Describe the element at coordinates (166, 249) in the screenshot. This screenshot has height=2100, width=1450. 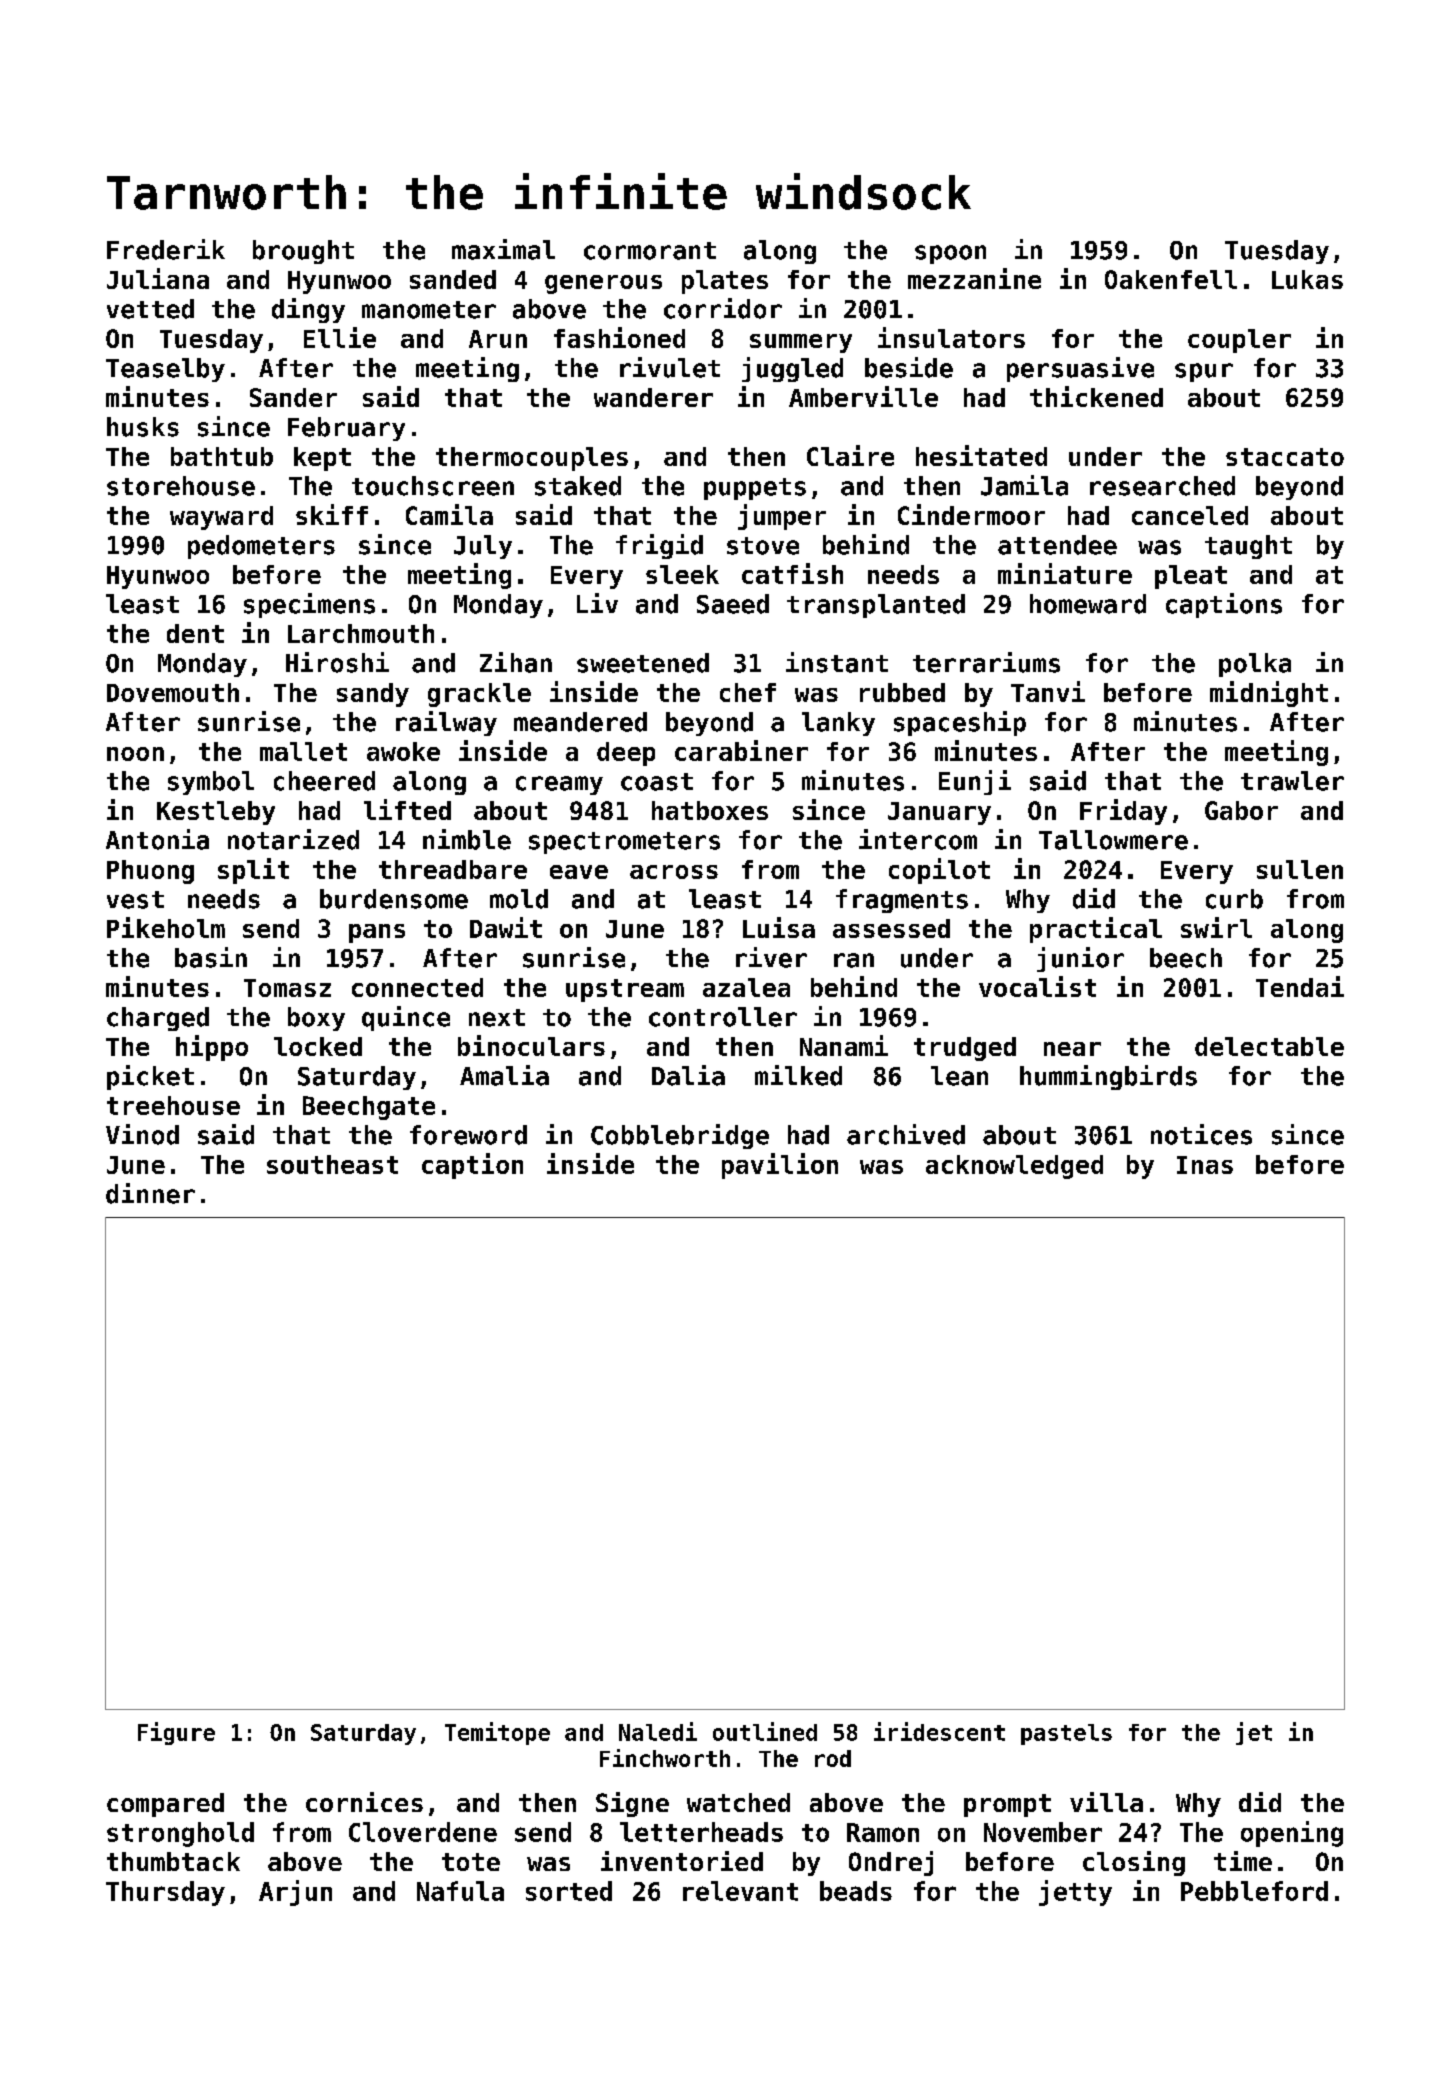
I see `Frederik` at that location.
